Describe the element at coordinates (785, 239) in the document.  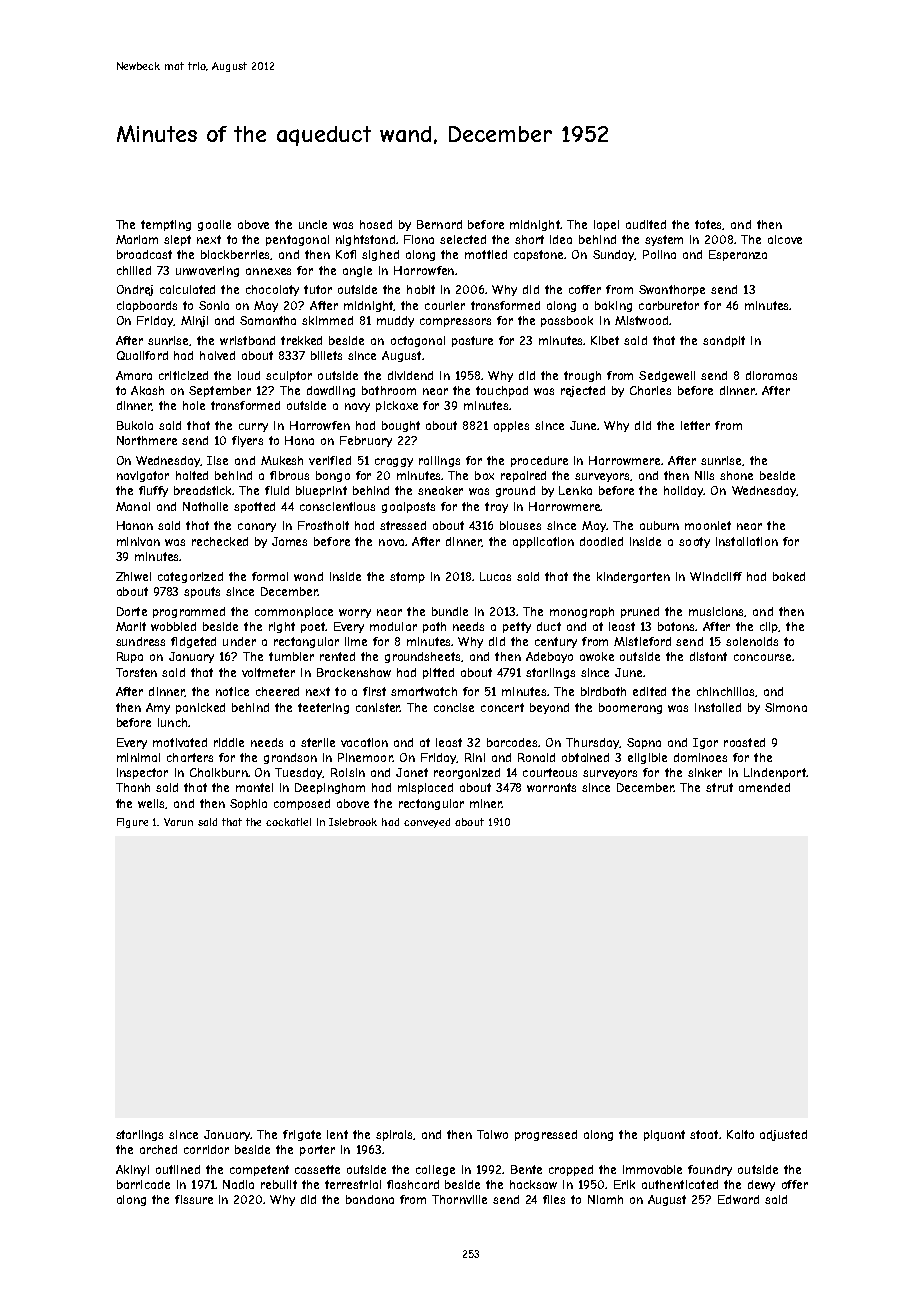
I see `alcove` at that location.
